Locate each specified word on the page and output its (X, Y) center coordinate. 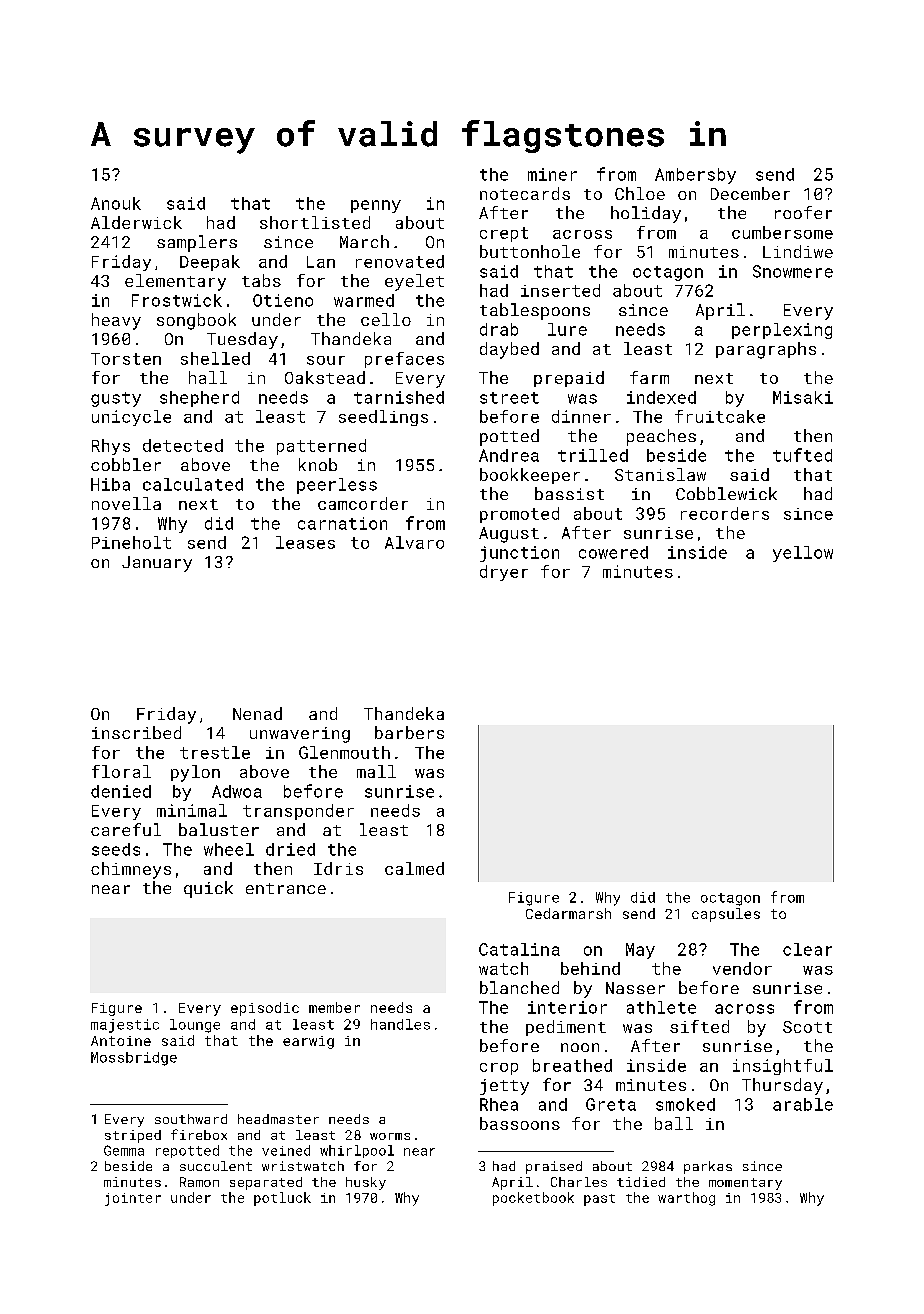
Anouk (116, 203)
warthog (686, 1199)
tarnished (399, 397)
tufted (802, 455)
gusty (116, 399)
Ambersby (695, 176)
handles (400, 1024)
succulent (216, 1166)
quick (208, 889)
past (599, 1200)
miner (552, 174)
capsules (726, 915)
